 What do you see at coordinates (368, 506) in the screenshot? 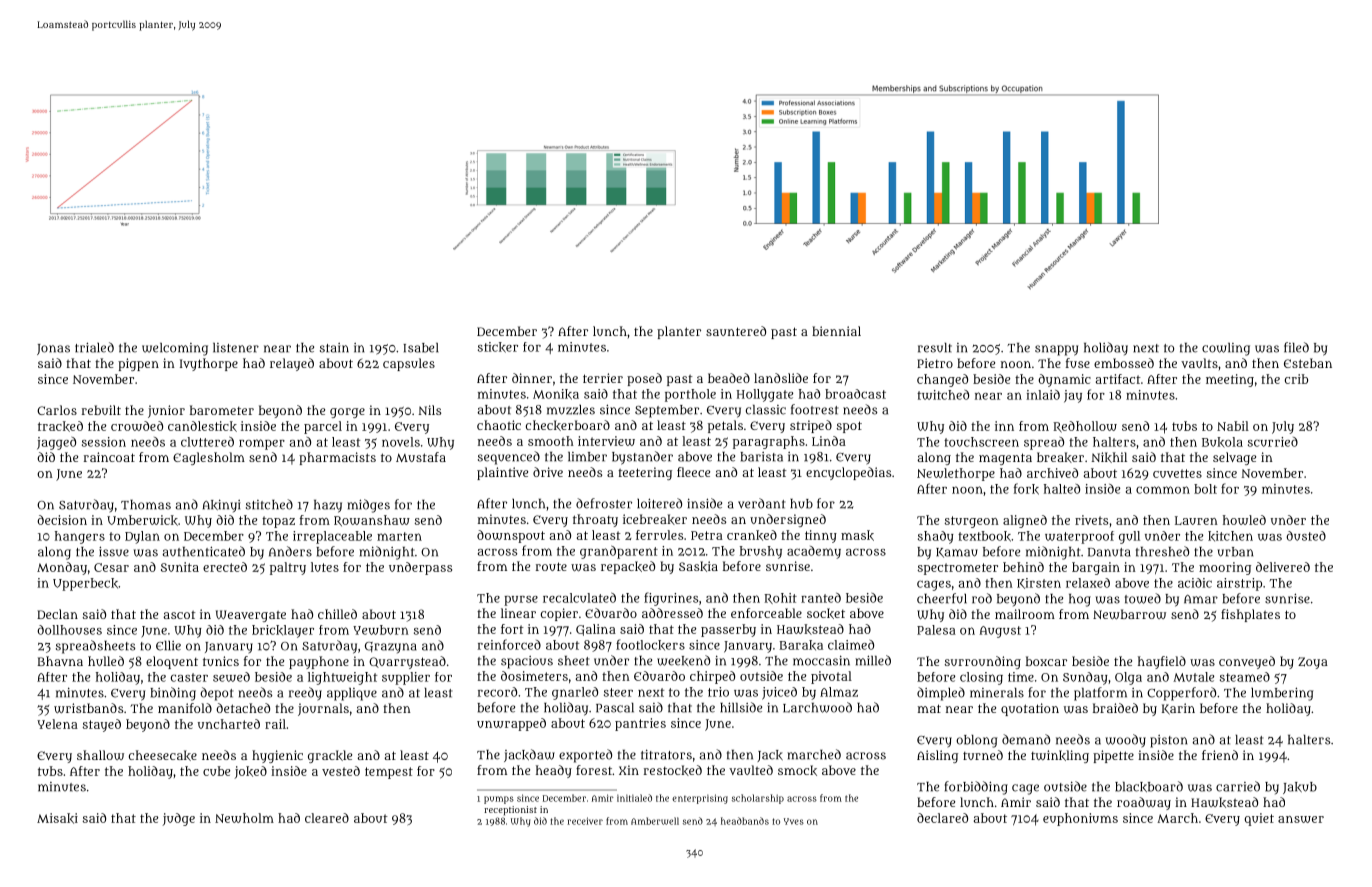
I see `midges` at bounding box center [368, 506].
